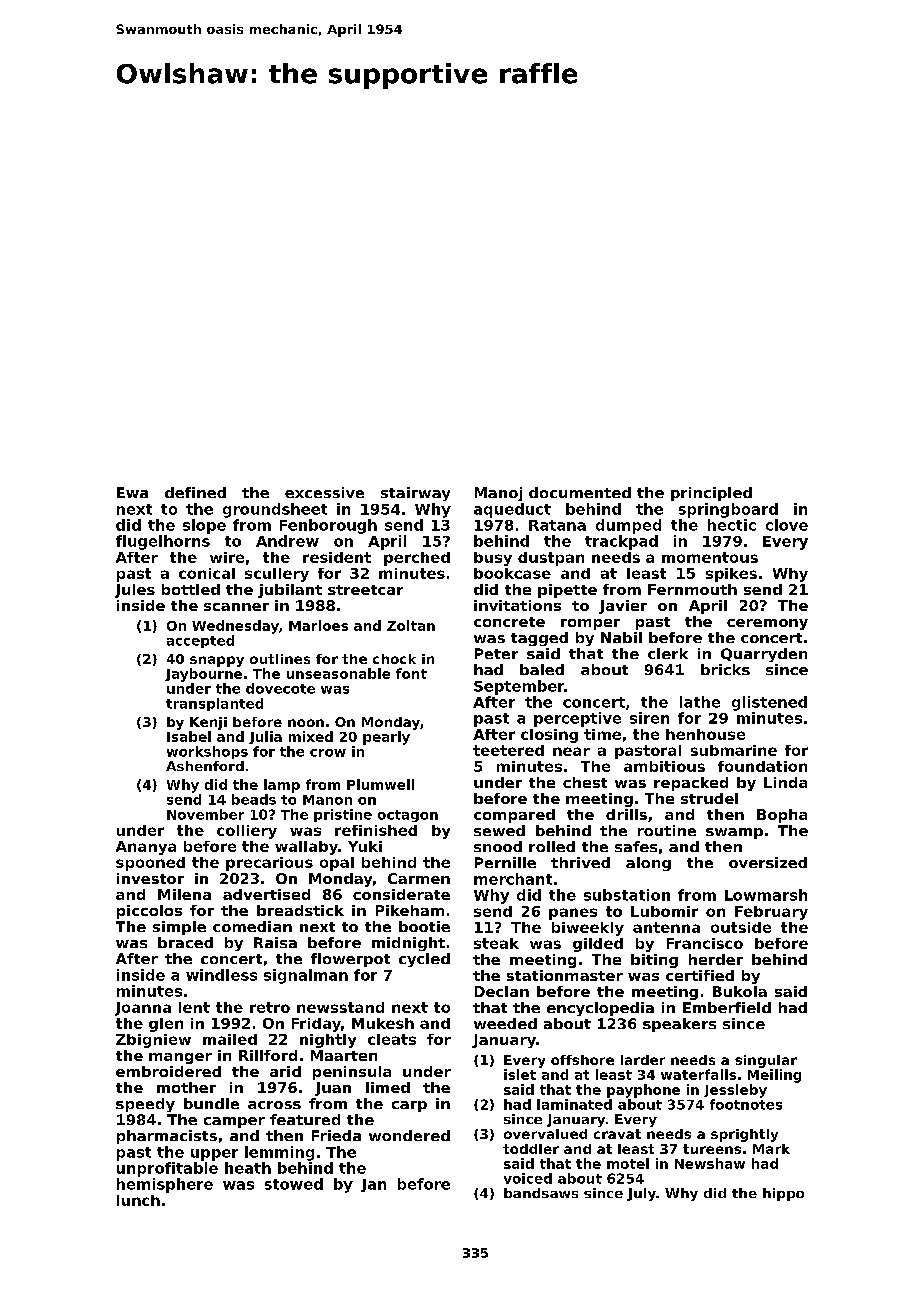 The image size is (924, 1308). What do you see at coordinates (710, 557) in the page?
I see `momentous` at bounding box center [710, 557].
